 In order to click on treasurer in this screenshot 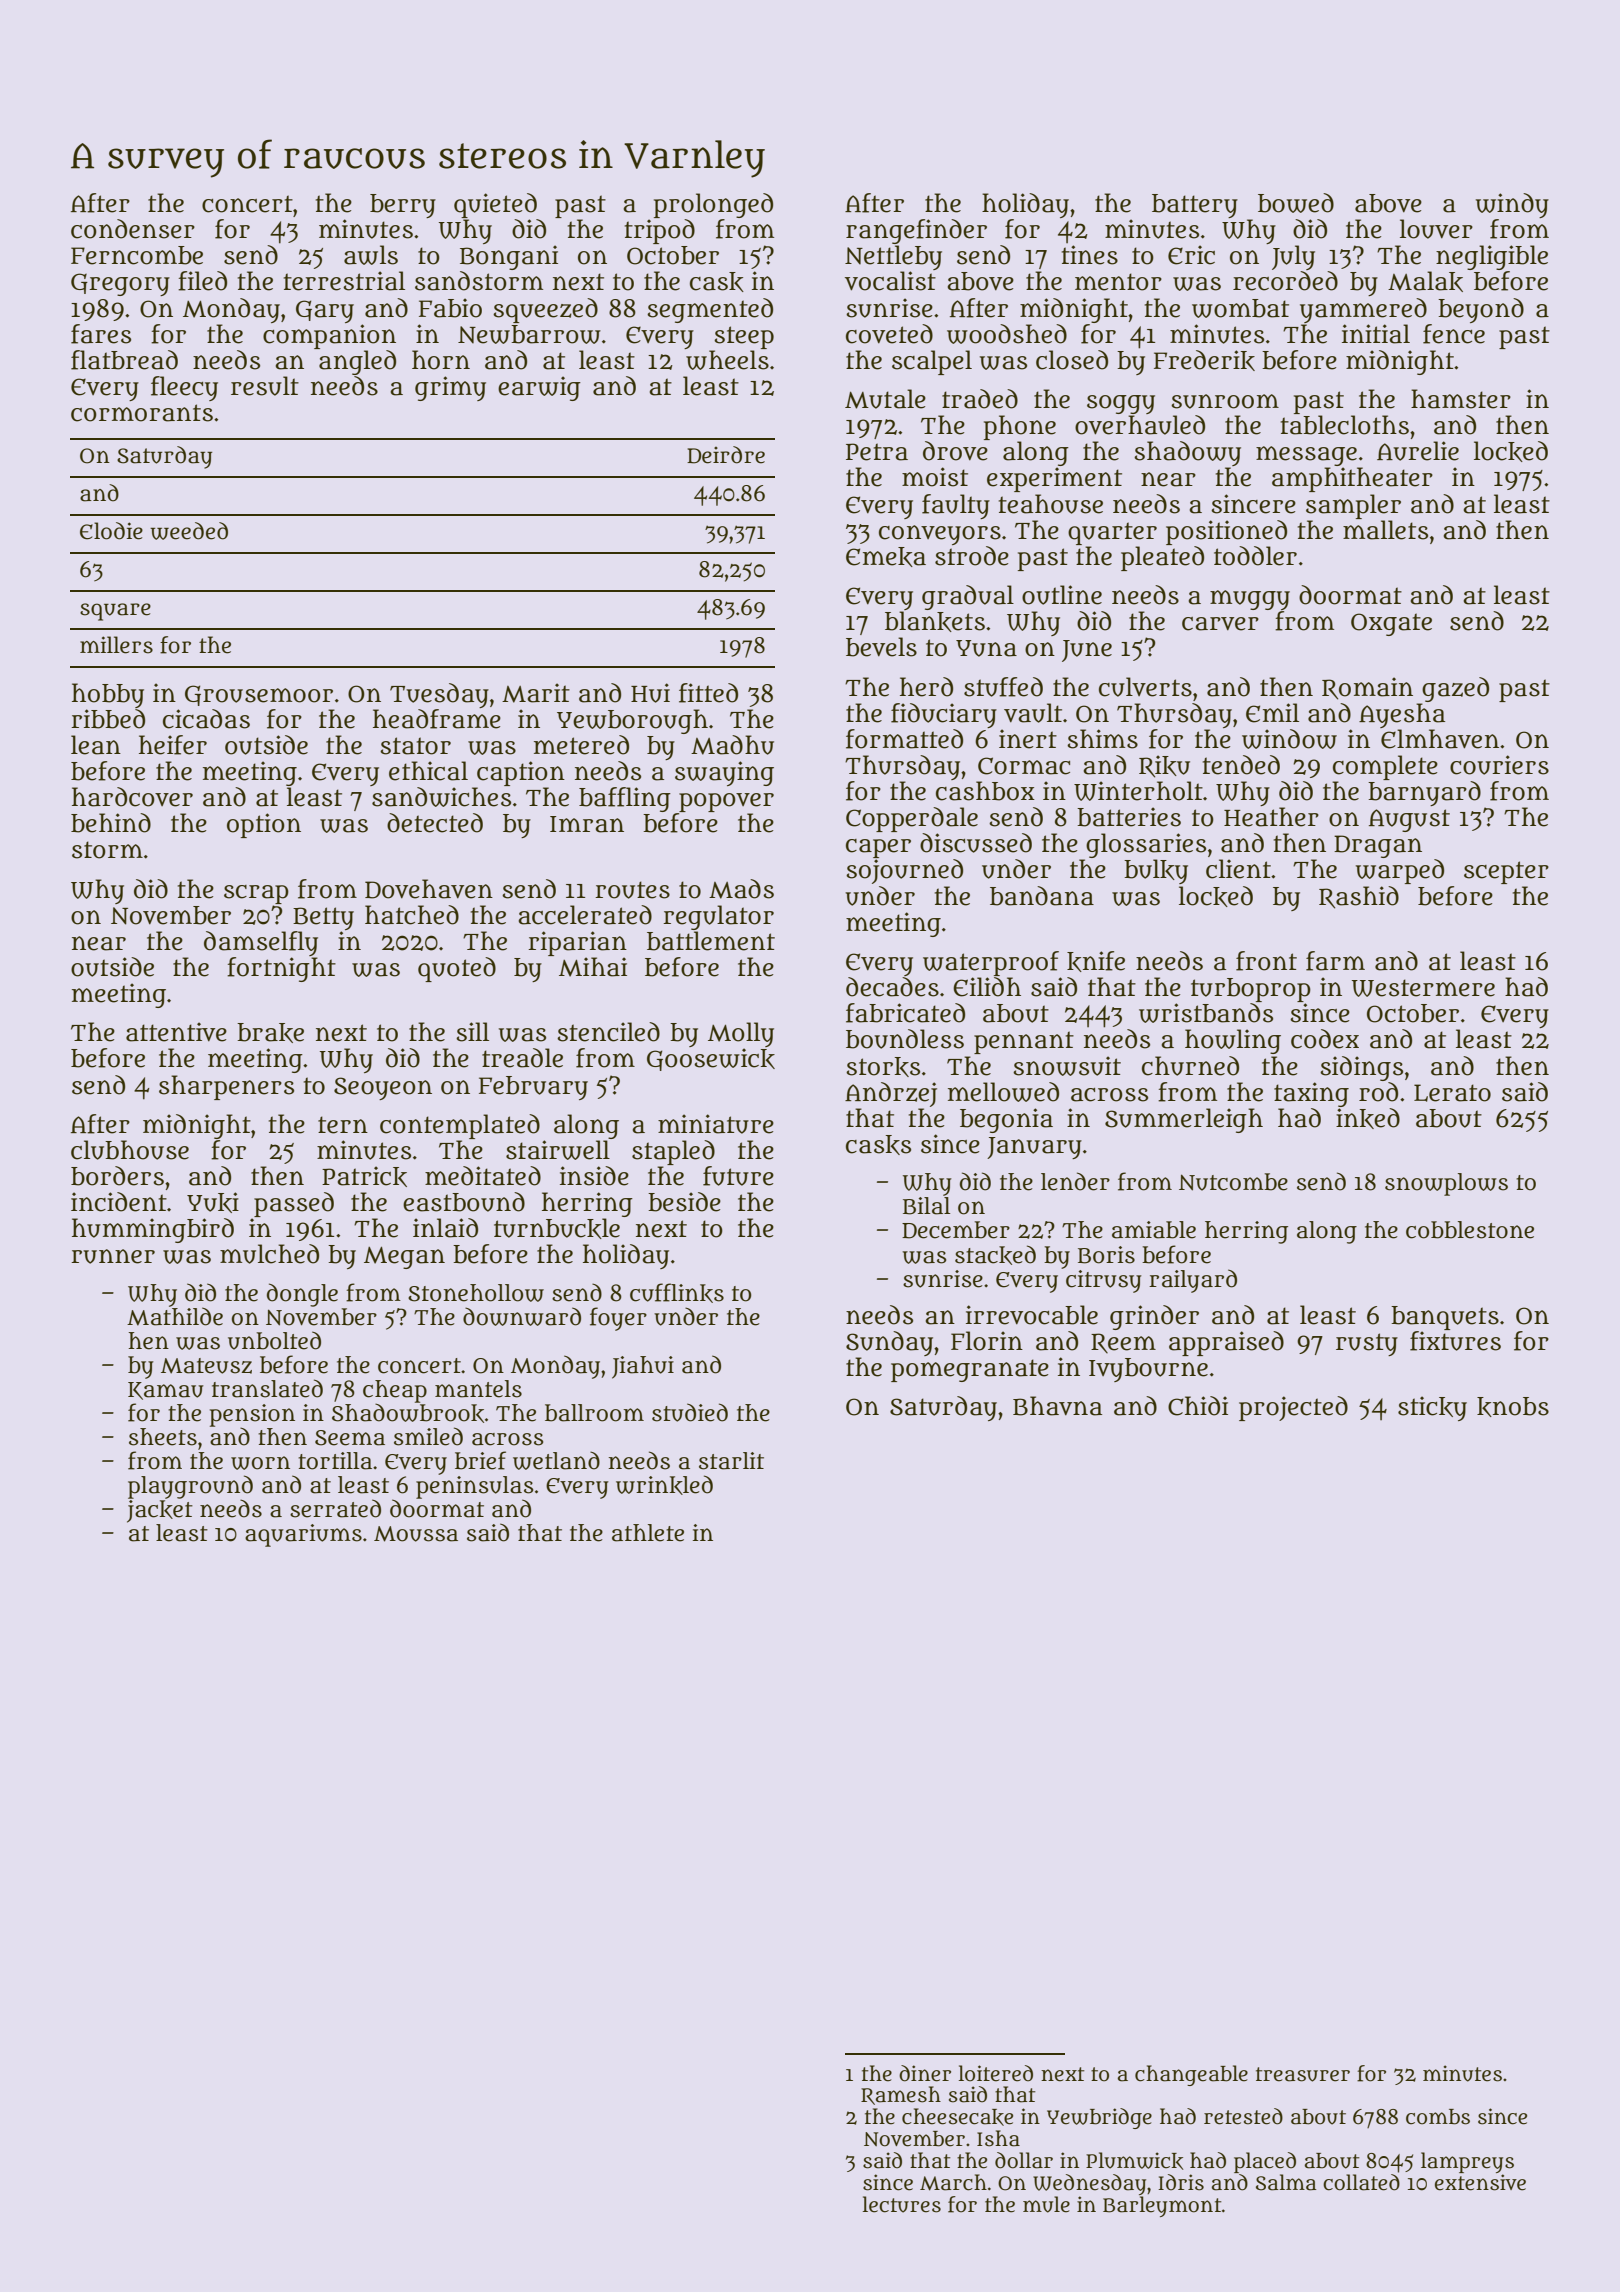, I will do `click(1303, 2074)`.
